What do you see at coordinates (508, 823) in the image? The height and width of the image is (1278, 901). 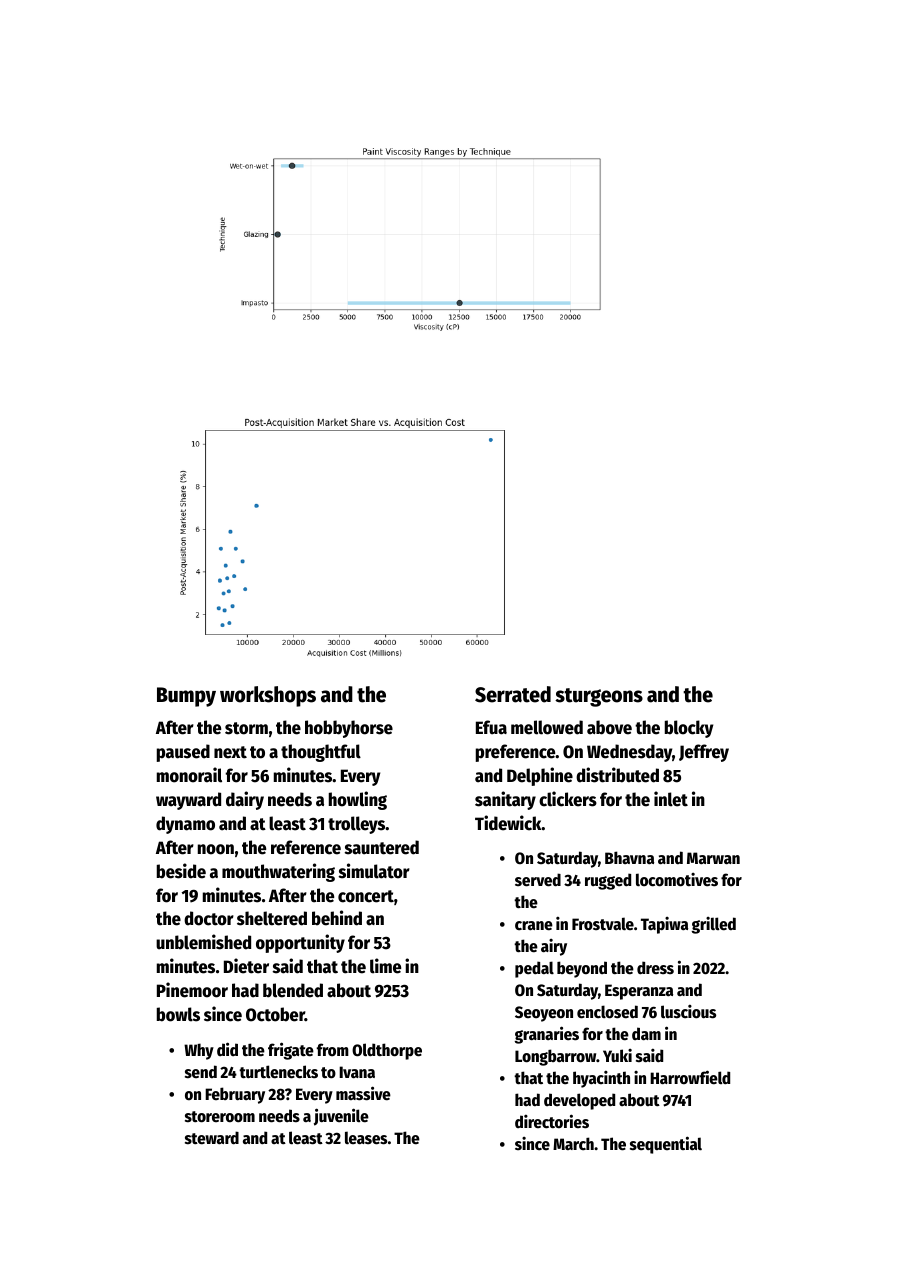 I see `Tidewick` at bounding box center [508, 823].
